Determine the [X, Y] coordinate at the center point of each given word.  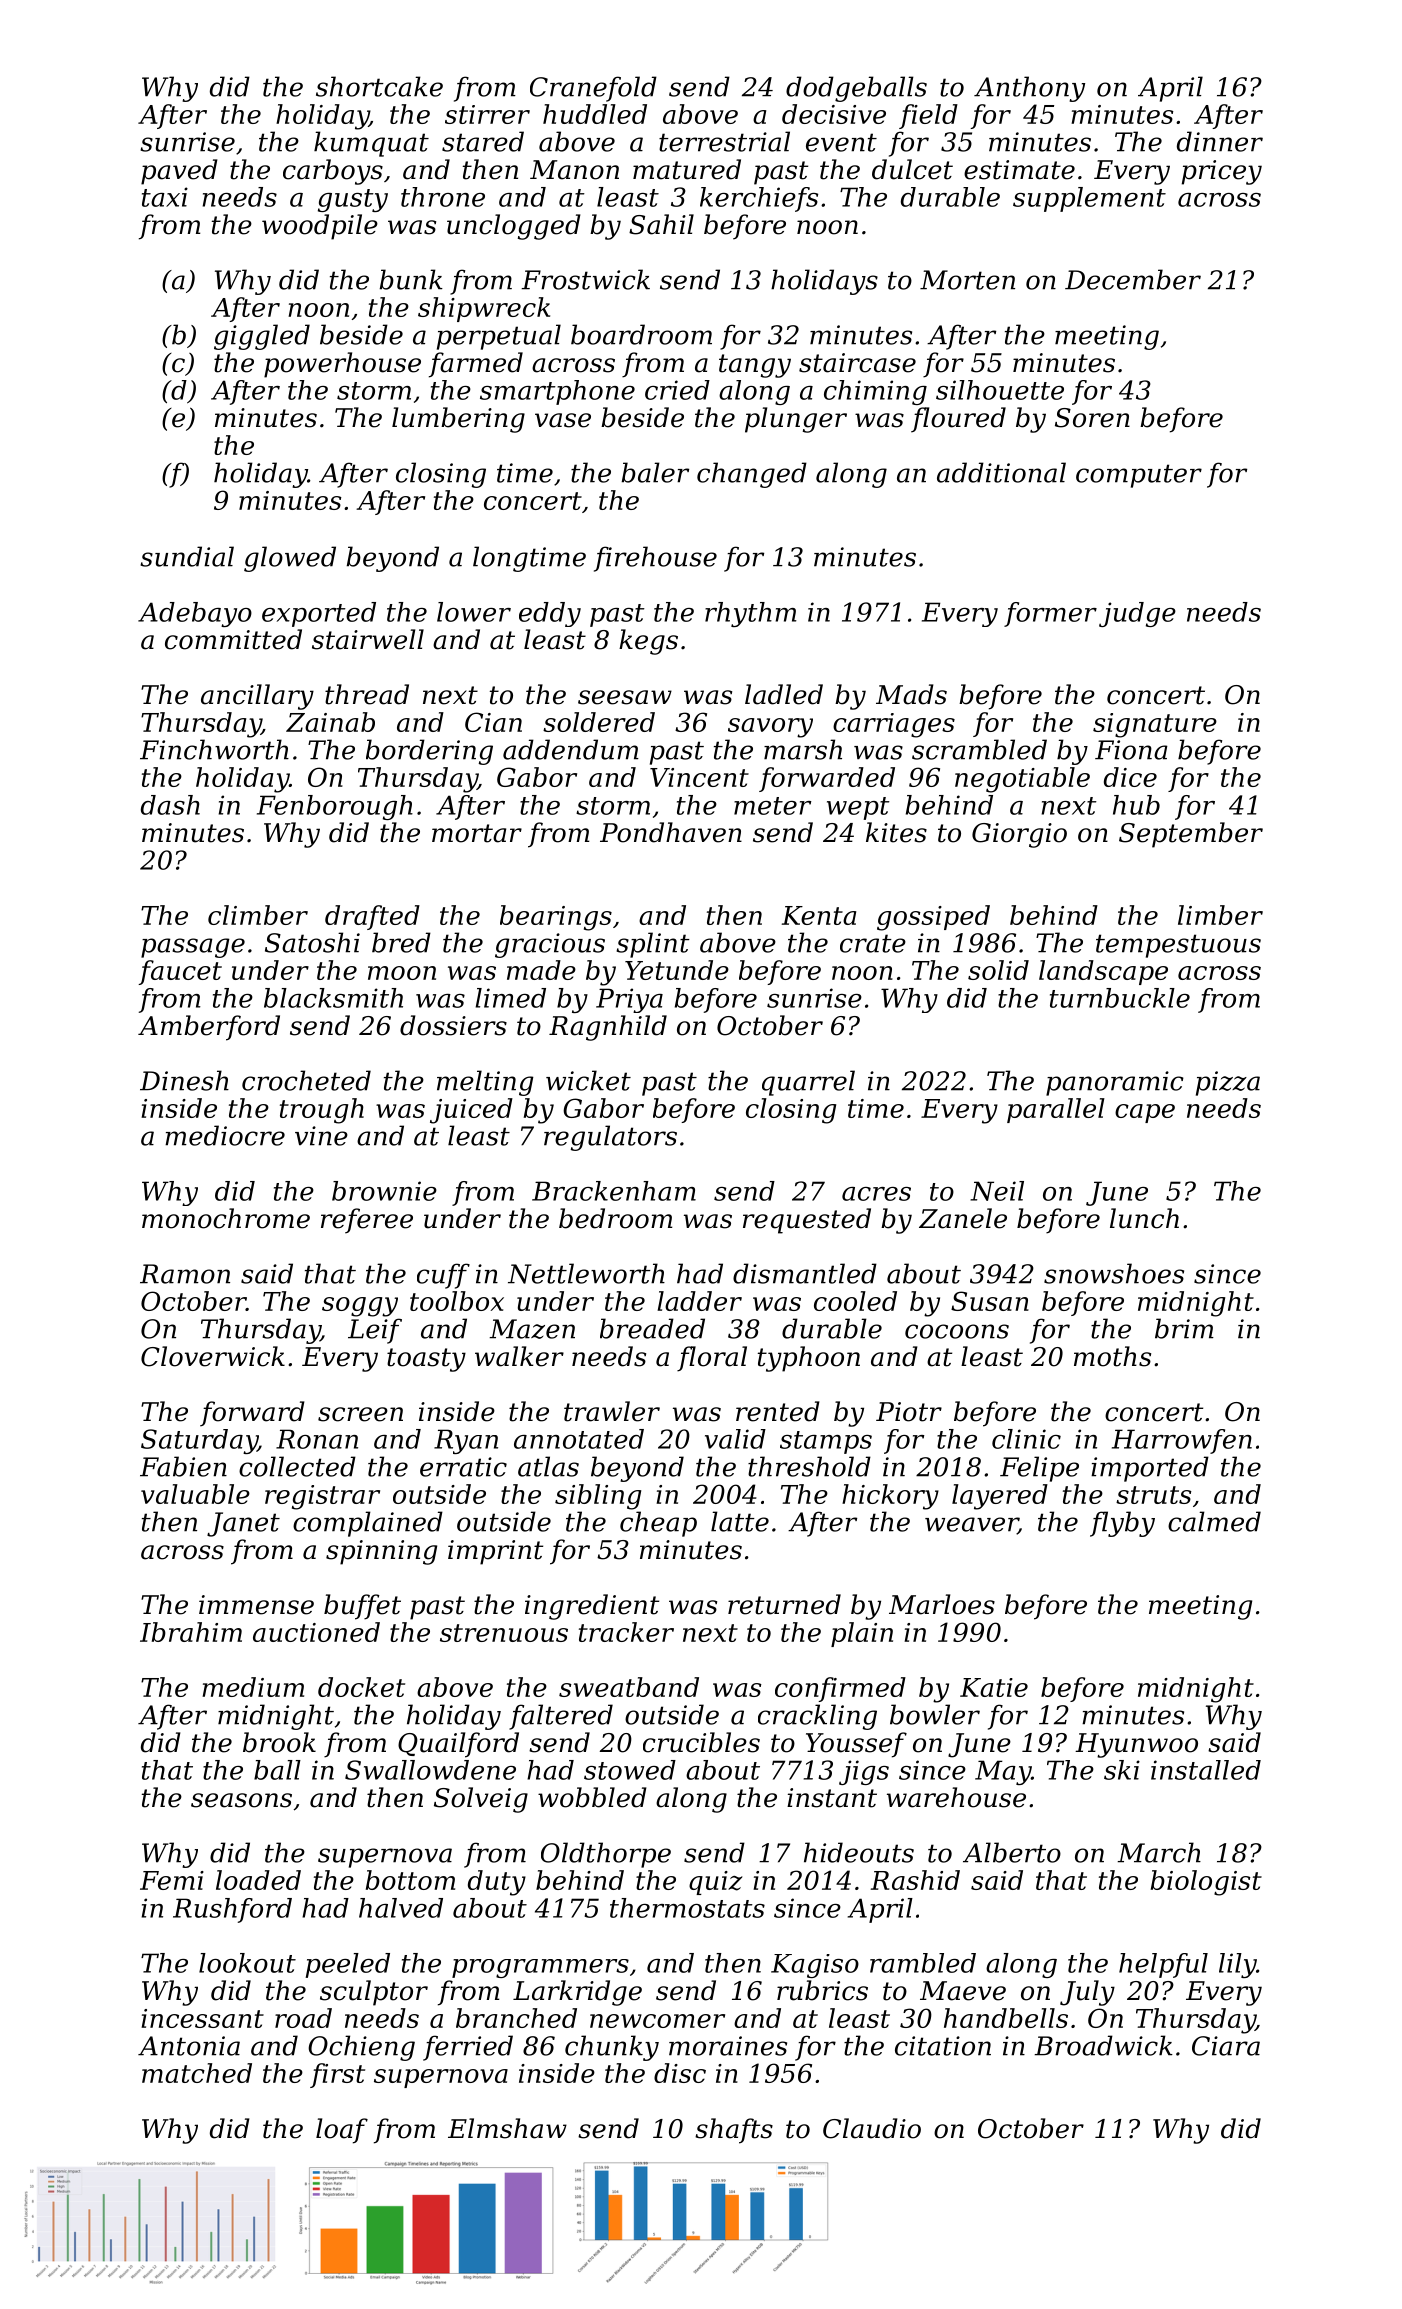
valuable [195, 1494]
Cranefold [593, 89]
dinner [1220, 141]
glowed [290, 559]
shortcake [379, 86]
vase [563, 420]
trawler [612, 1411]
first [337, 2075]
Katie [994, 1687]
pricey [1222, 172]
